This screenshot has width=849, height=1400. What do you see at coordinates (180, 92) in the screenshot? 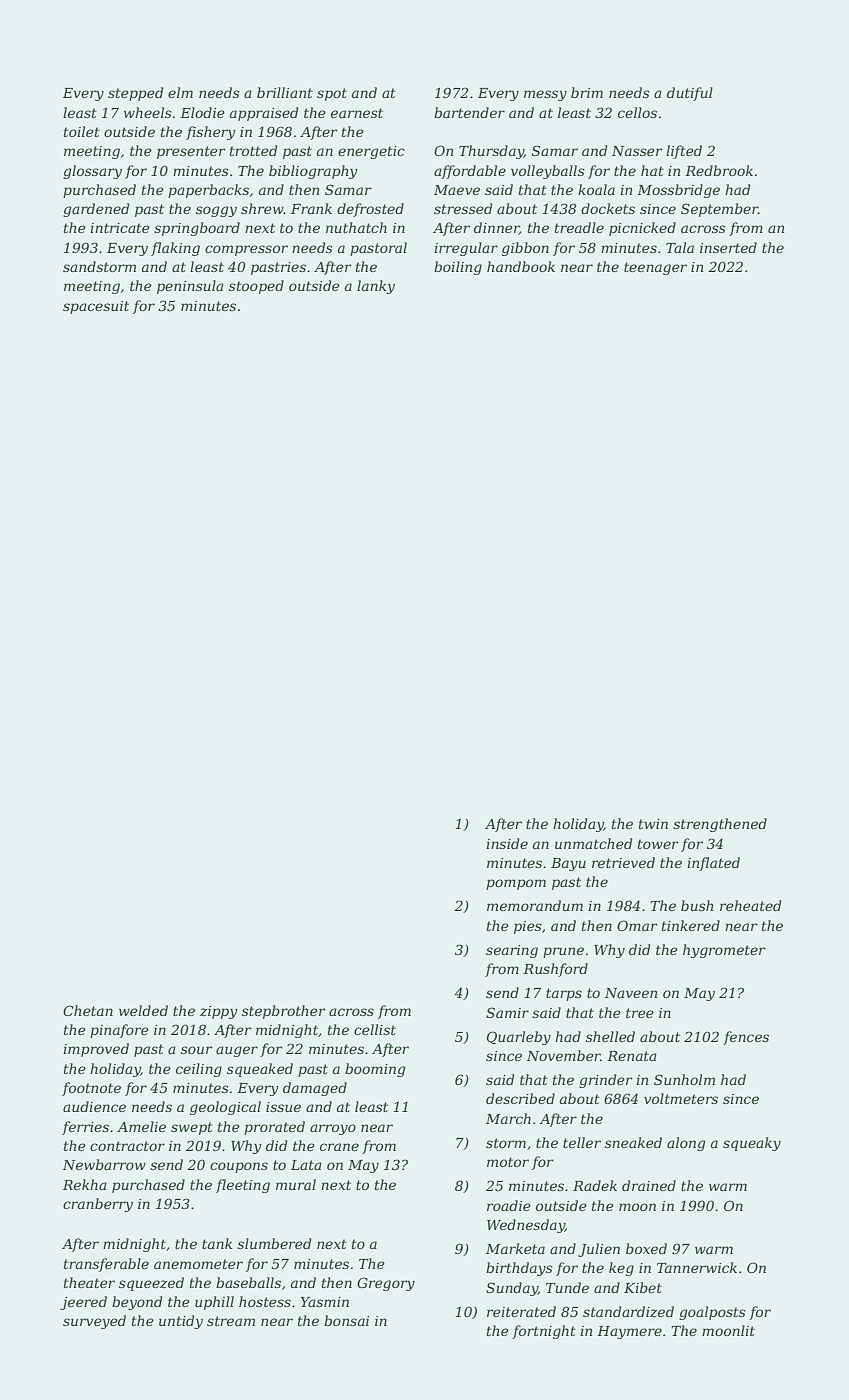
I see `elm` at bounding box center [180, 92].
